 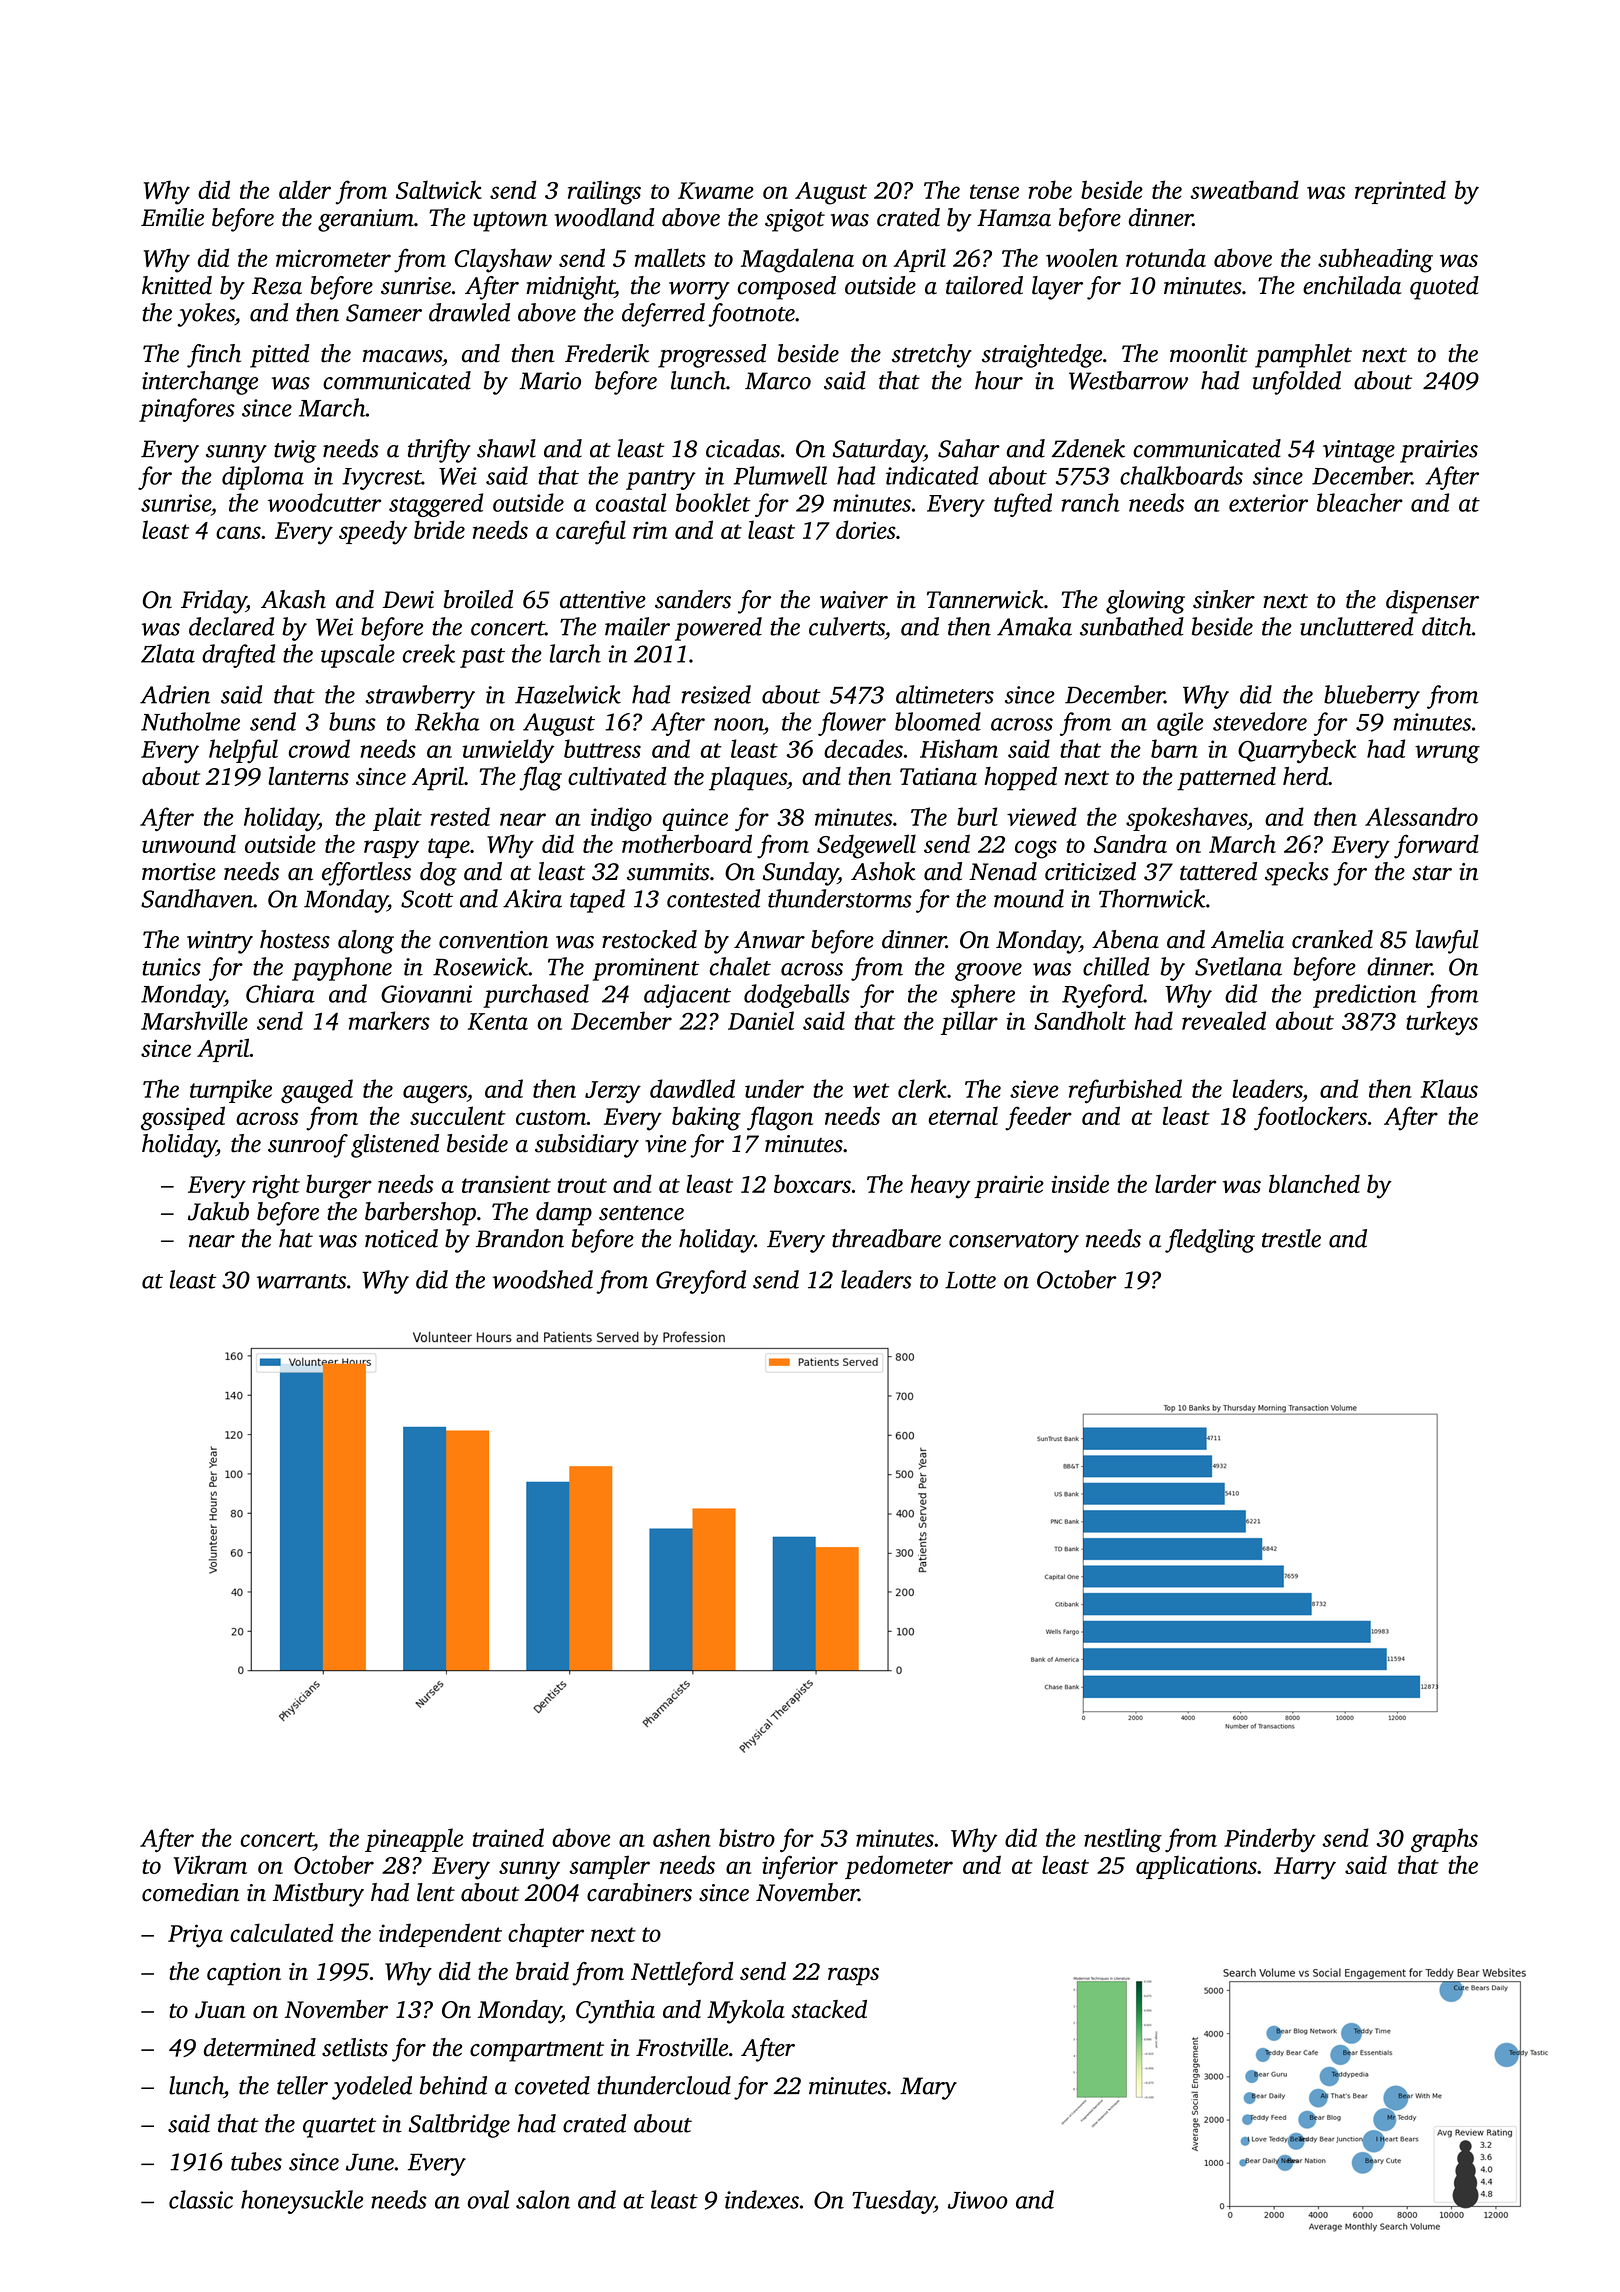 What do you see at coordinates (591, 532) in the image?
I see `careful` at bounding box center [591, 532].
